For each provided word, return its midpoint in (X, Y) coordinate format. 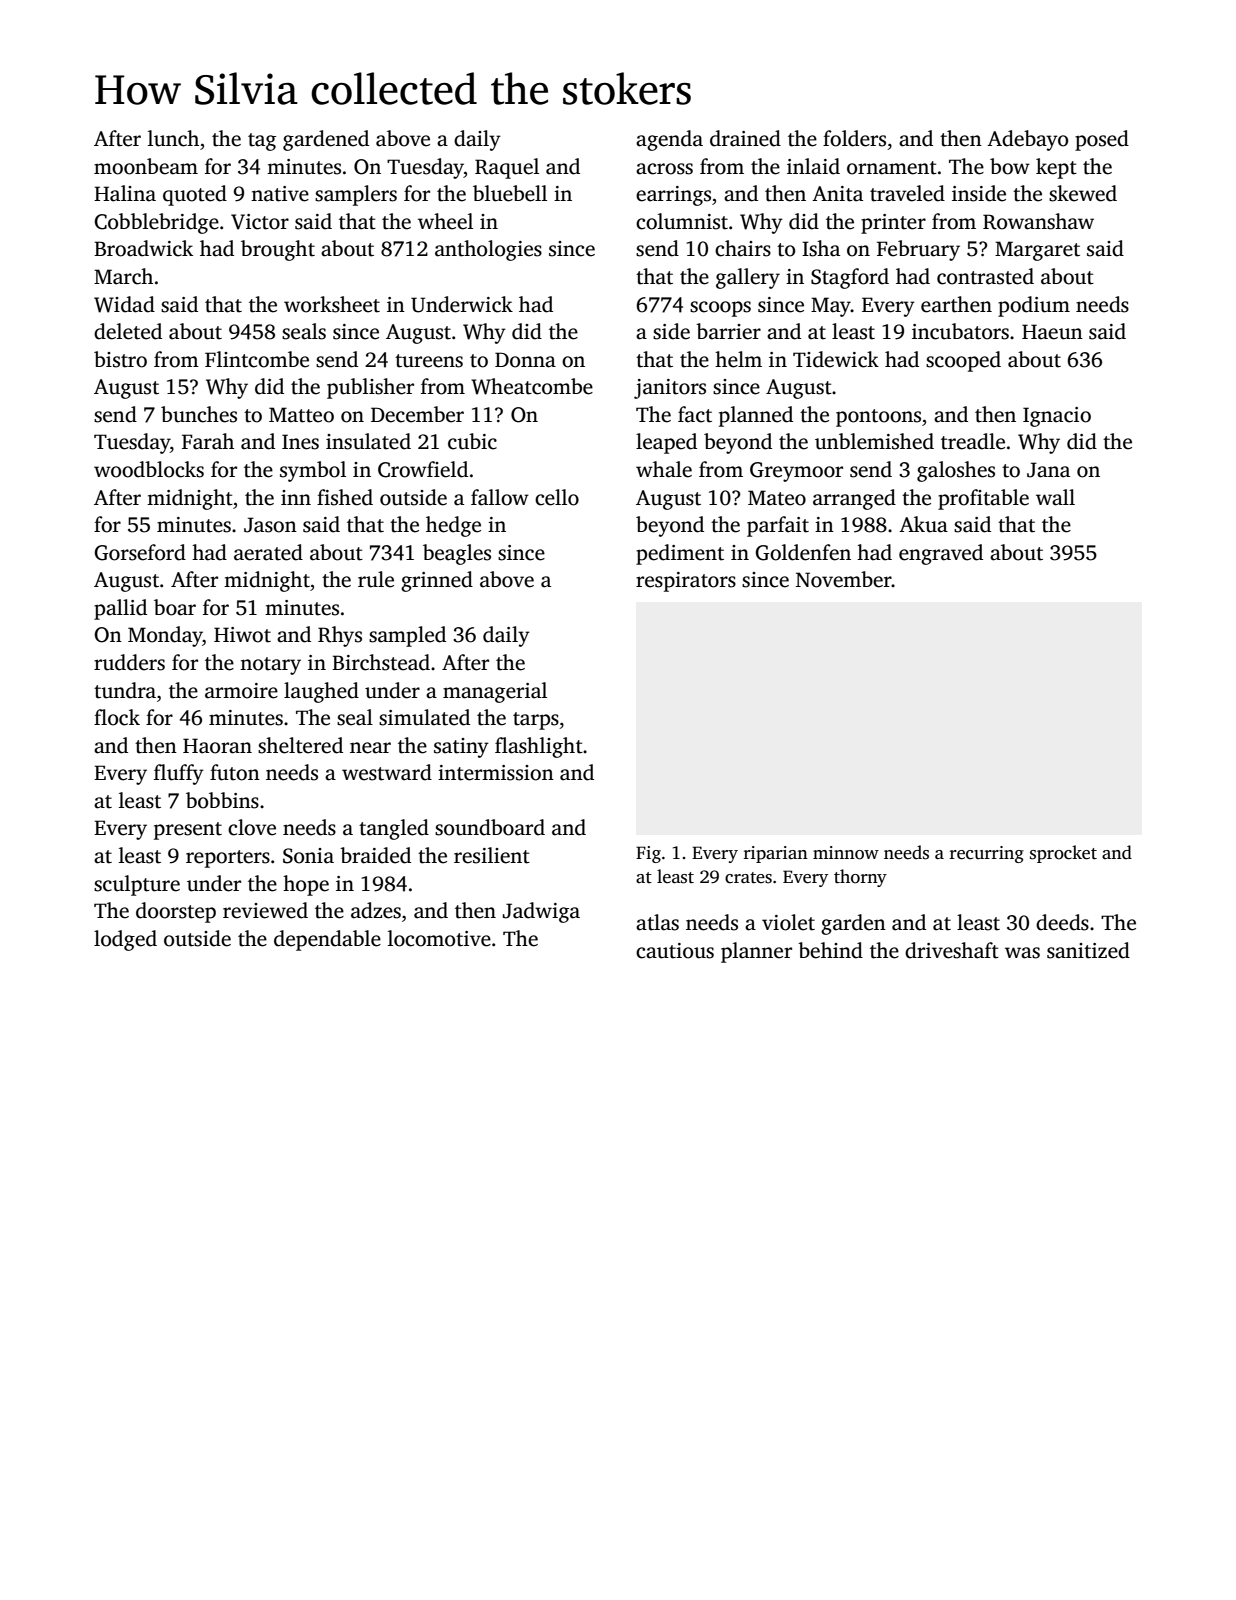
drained (745, 138)
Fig (648, 854)
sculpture (137, 885)
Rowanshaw (1038, 221)
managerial (495, 692)
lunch (173, 138)
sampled (407, 636)
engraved (941, 554)
